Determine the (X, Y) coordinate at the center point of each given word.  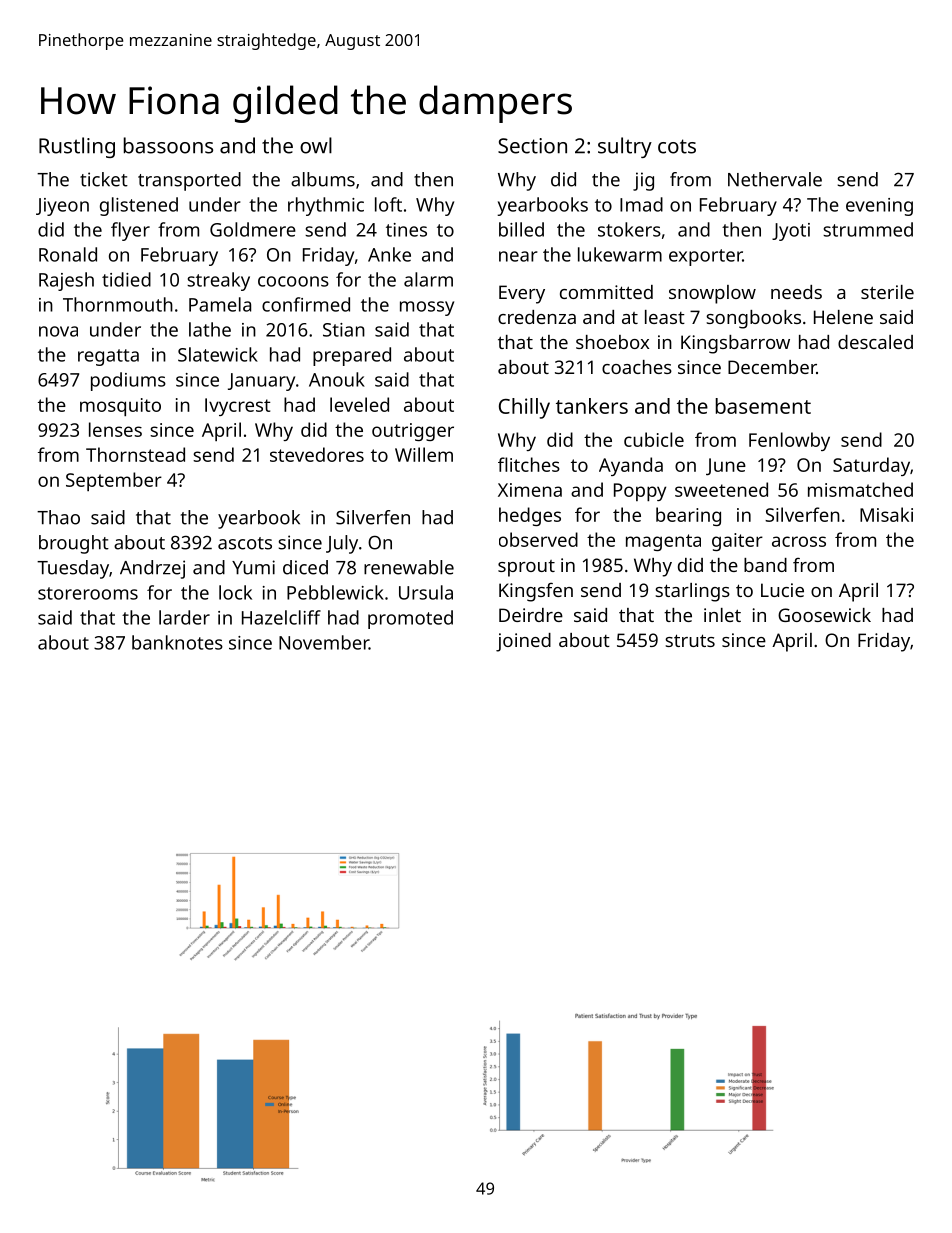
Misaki (886, 514)
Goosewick (824, 615)
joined (523, 642)
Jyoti (791, 232)
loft (388, 204)
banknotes (177, 642)
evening (879, 207)
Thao (58, 517)
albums (323, 179)
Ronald (68, 254)
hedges (530, 516)
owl (316, 145)
